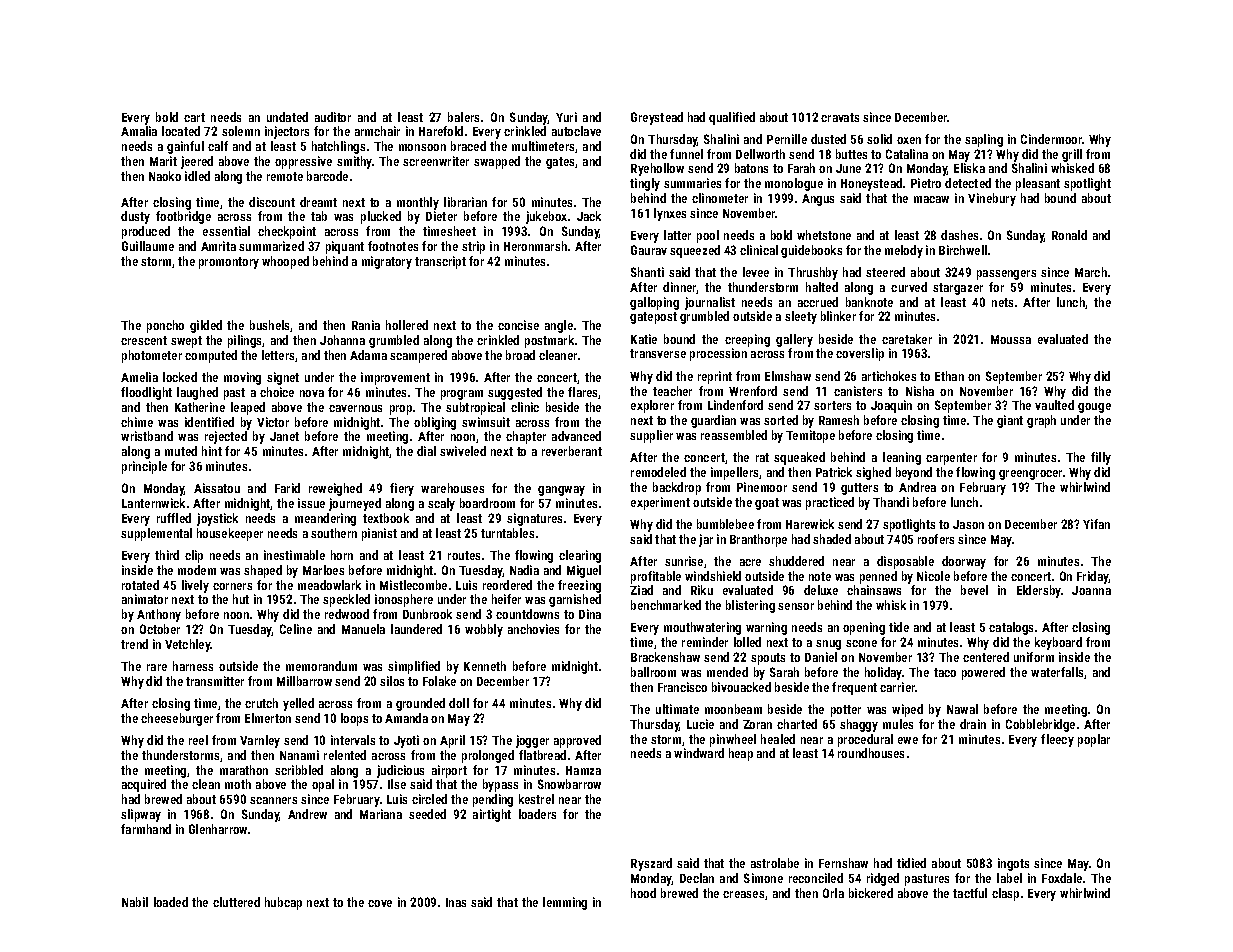 This document has width=1233, height=952. Describe the element at coordinates (287, 117) in the document. I see `undated` at that location.
